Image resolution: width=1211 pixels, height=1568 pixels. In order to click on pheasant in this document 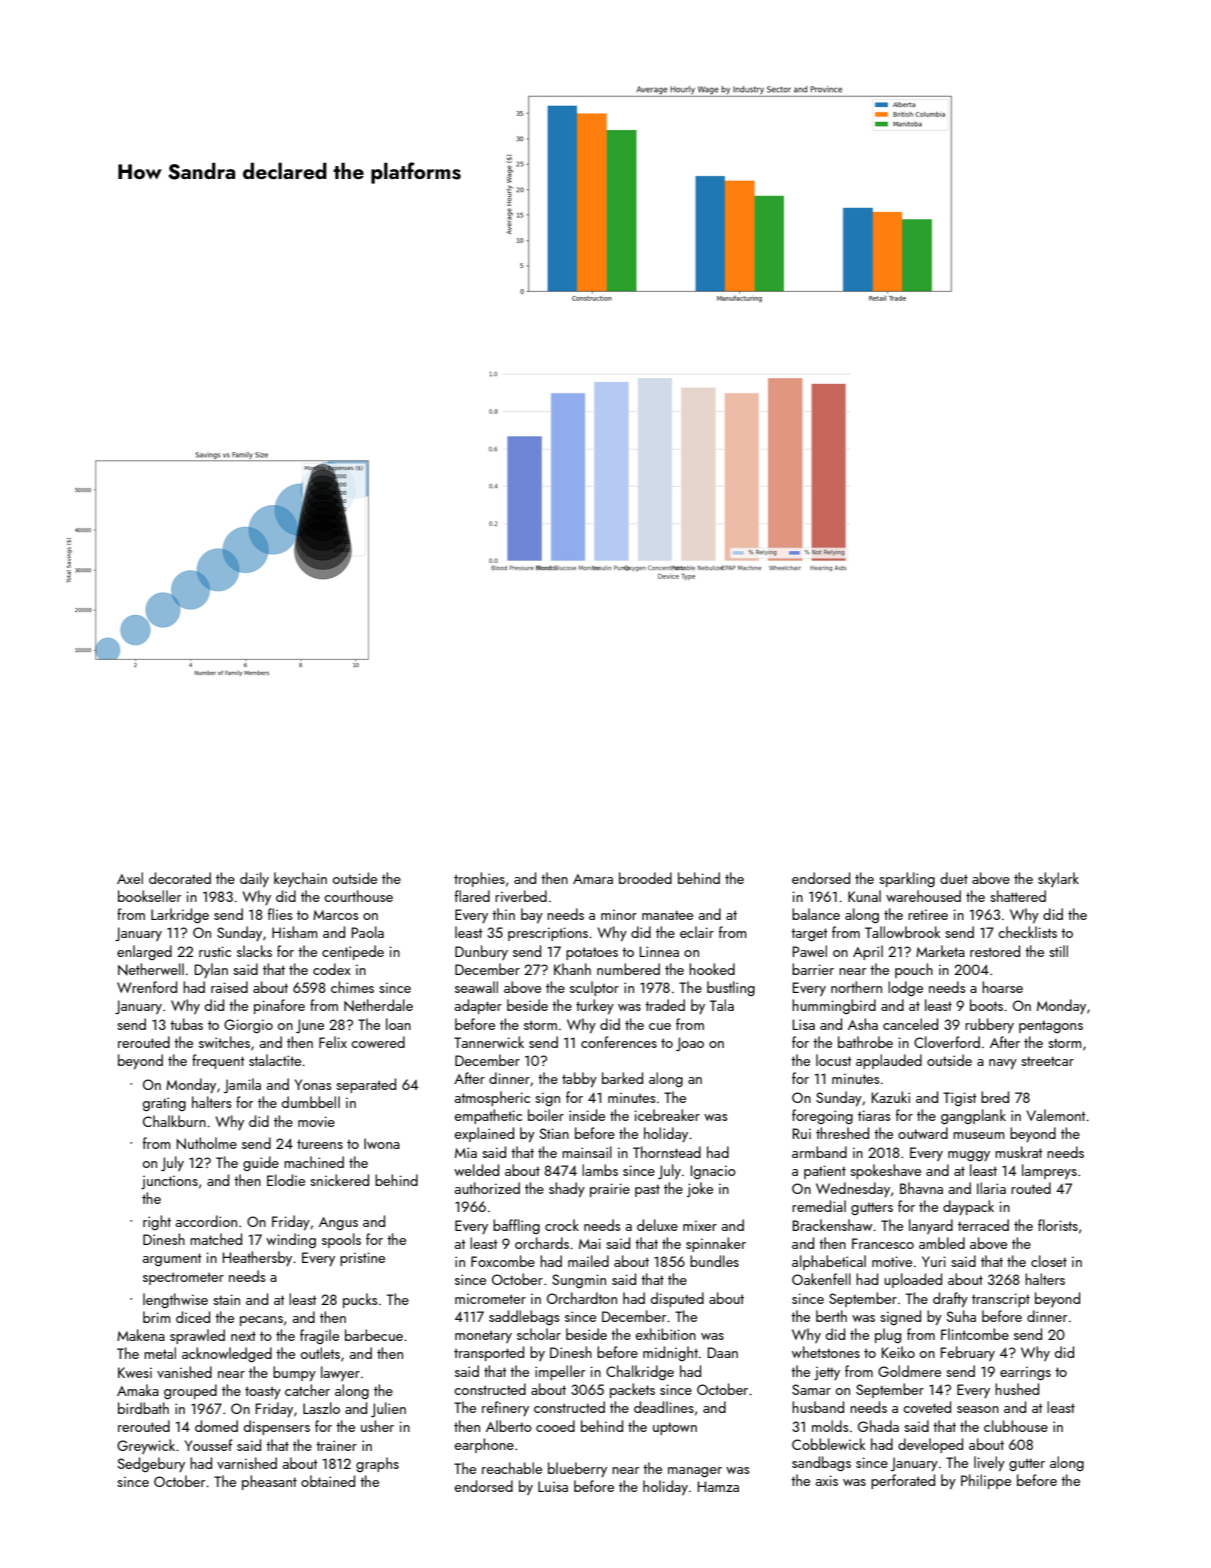, I will do `click(269, 1482)`.
